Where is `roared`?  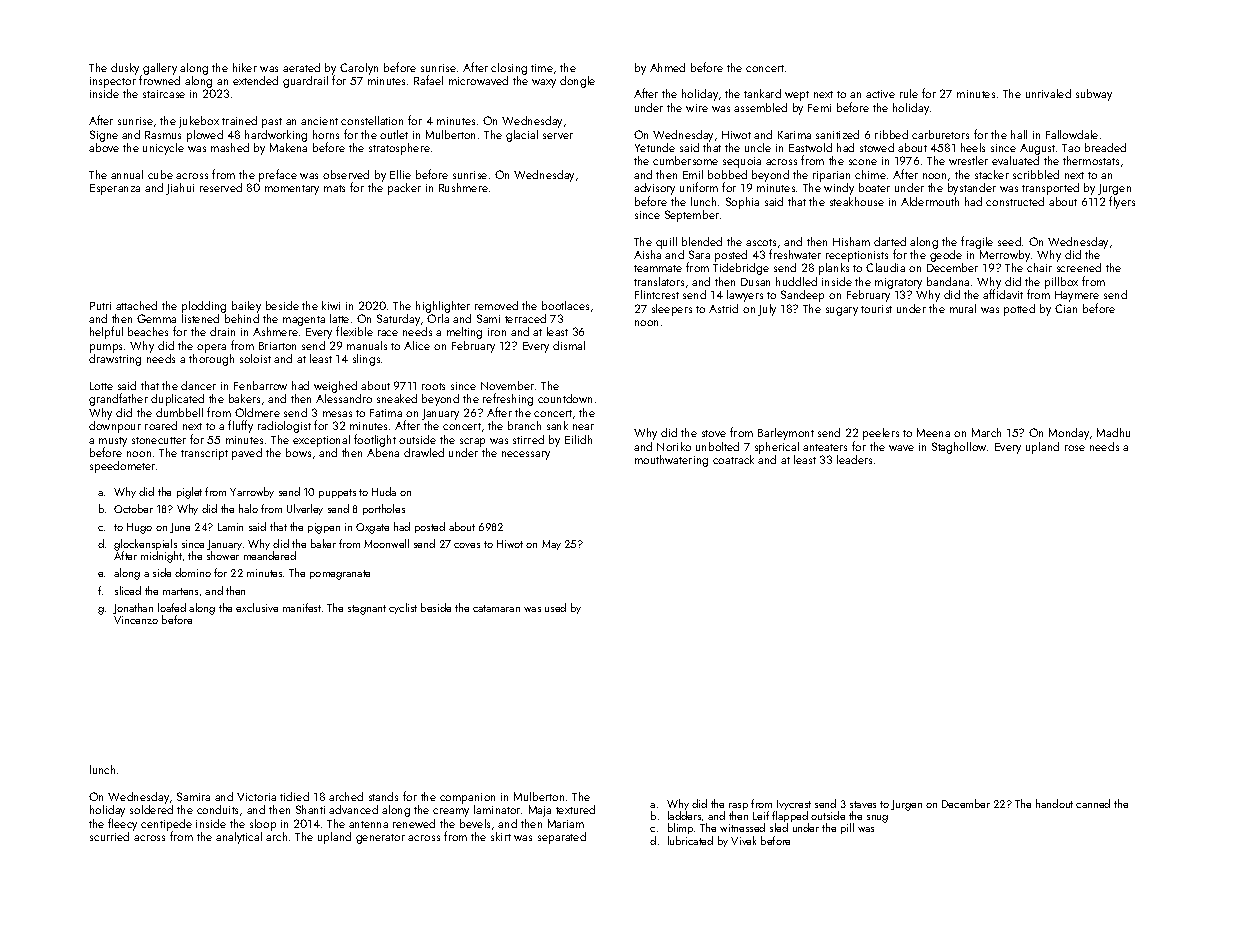 roared is located at coordinates (161, 425).
